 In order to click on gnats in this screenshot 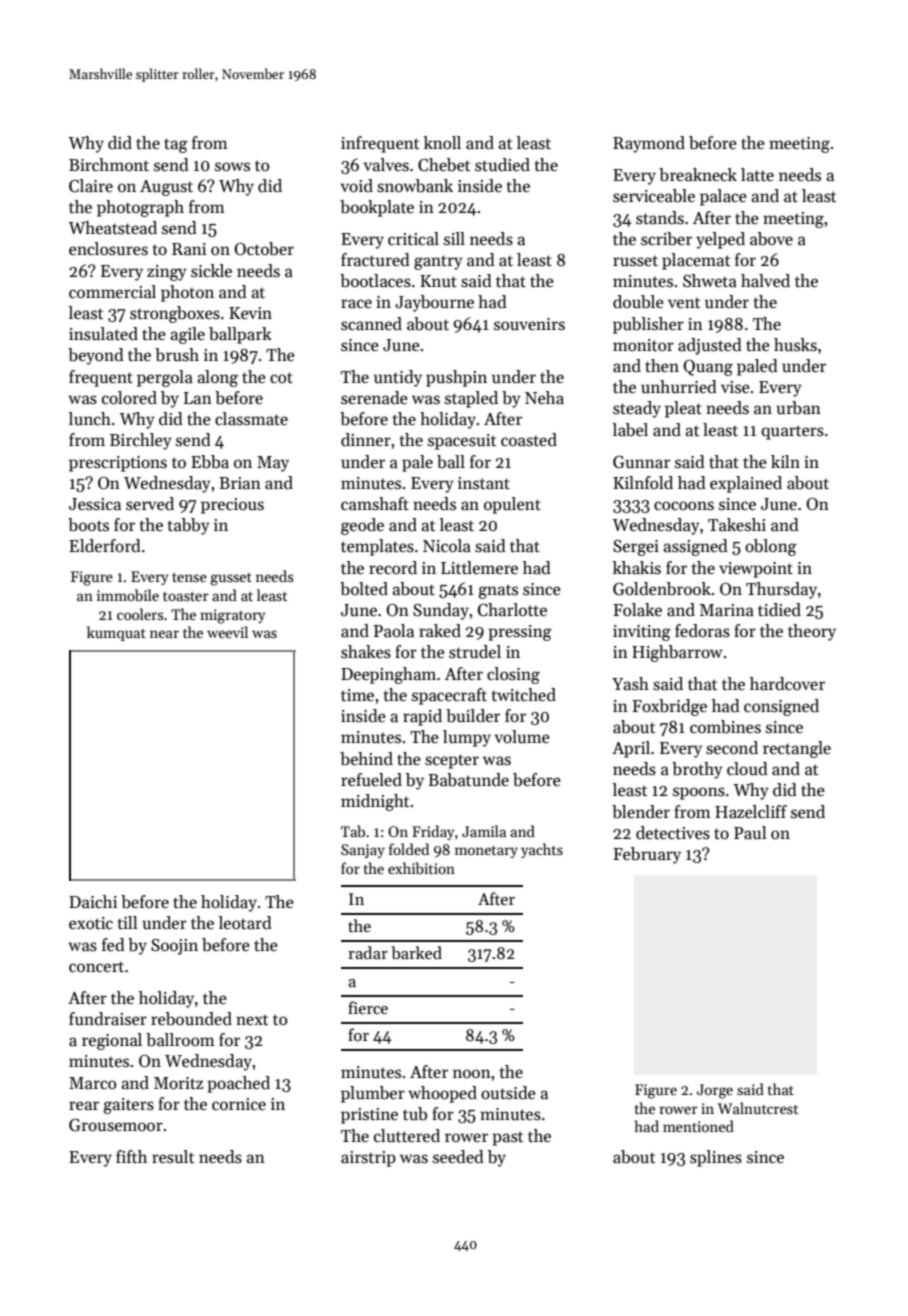, I will do `click(498, 591)`.
